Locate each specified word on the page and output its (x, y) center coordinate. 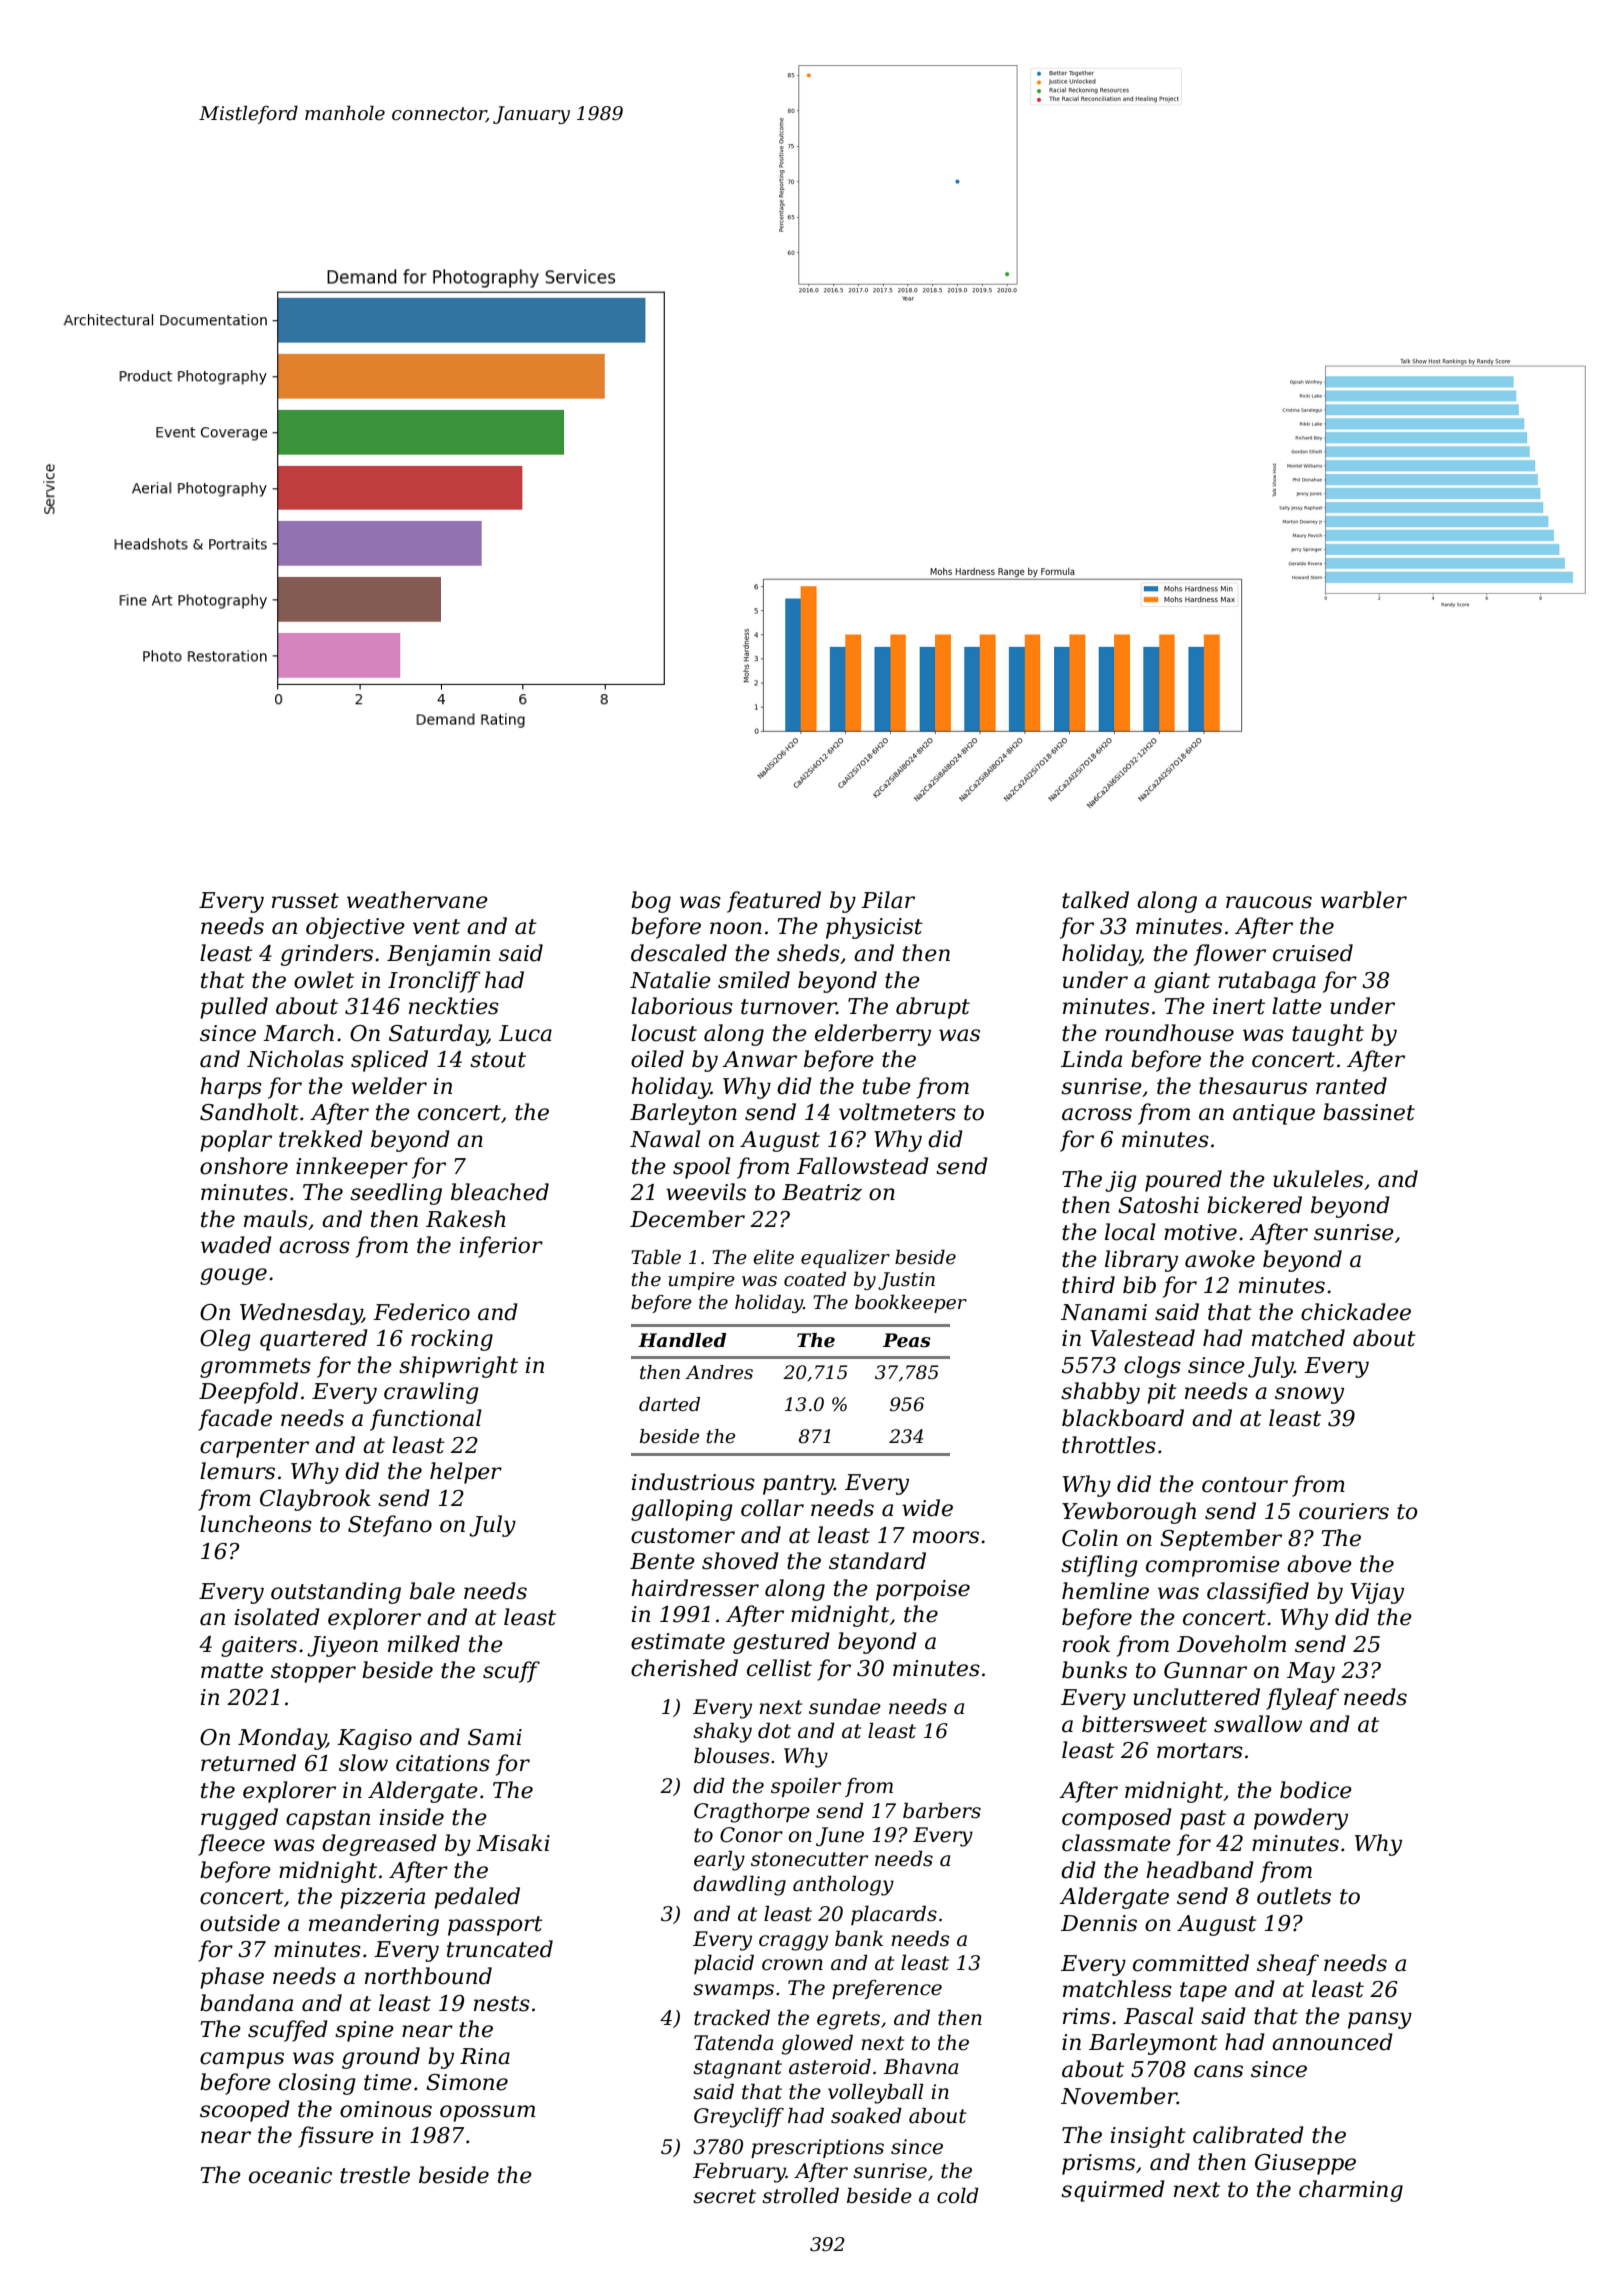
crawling (431, 1393)
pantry (798, 1485)
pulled (234, 1008)
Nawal (665, 1139)
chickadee (1356, 1312)
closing (317, 2084)
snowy (1309, 1395)
